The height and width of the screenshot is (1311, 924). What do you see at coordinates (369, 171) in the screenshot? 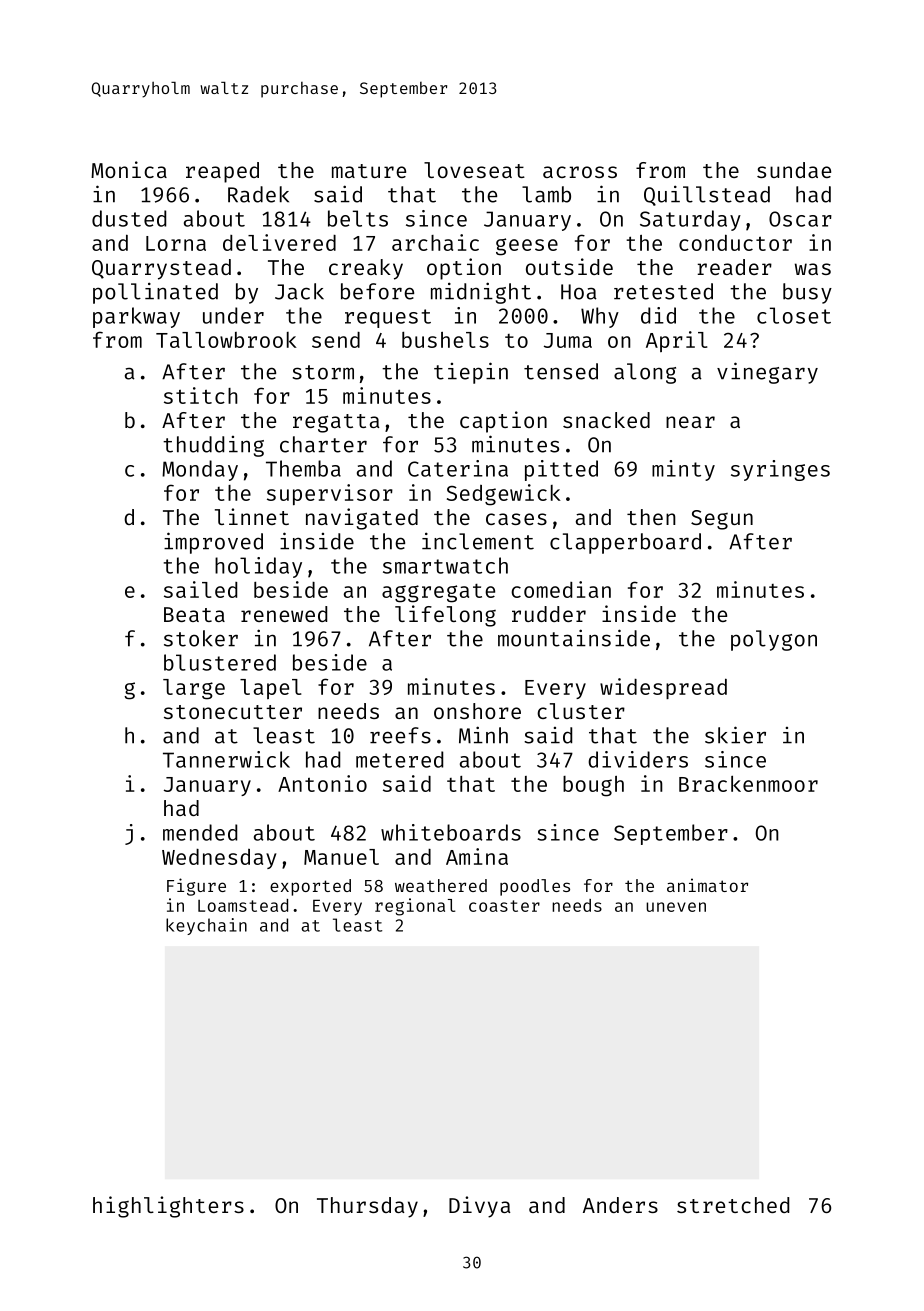
I see `mature` at bounding box center [369, 171].
